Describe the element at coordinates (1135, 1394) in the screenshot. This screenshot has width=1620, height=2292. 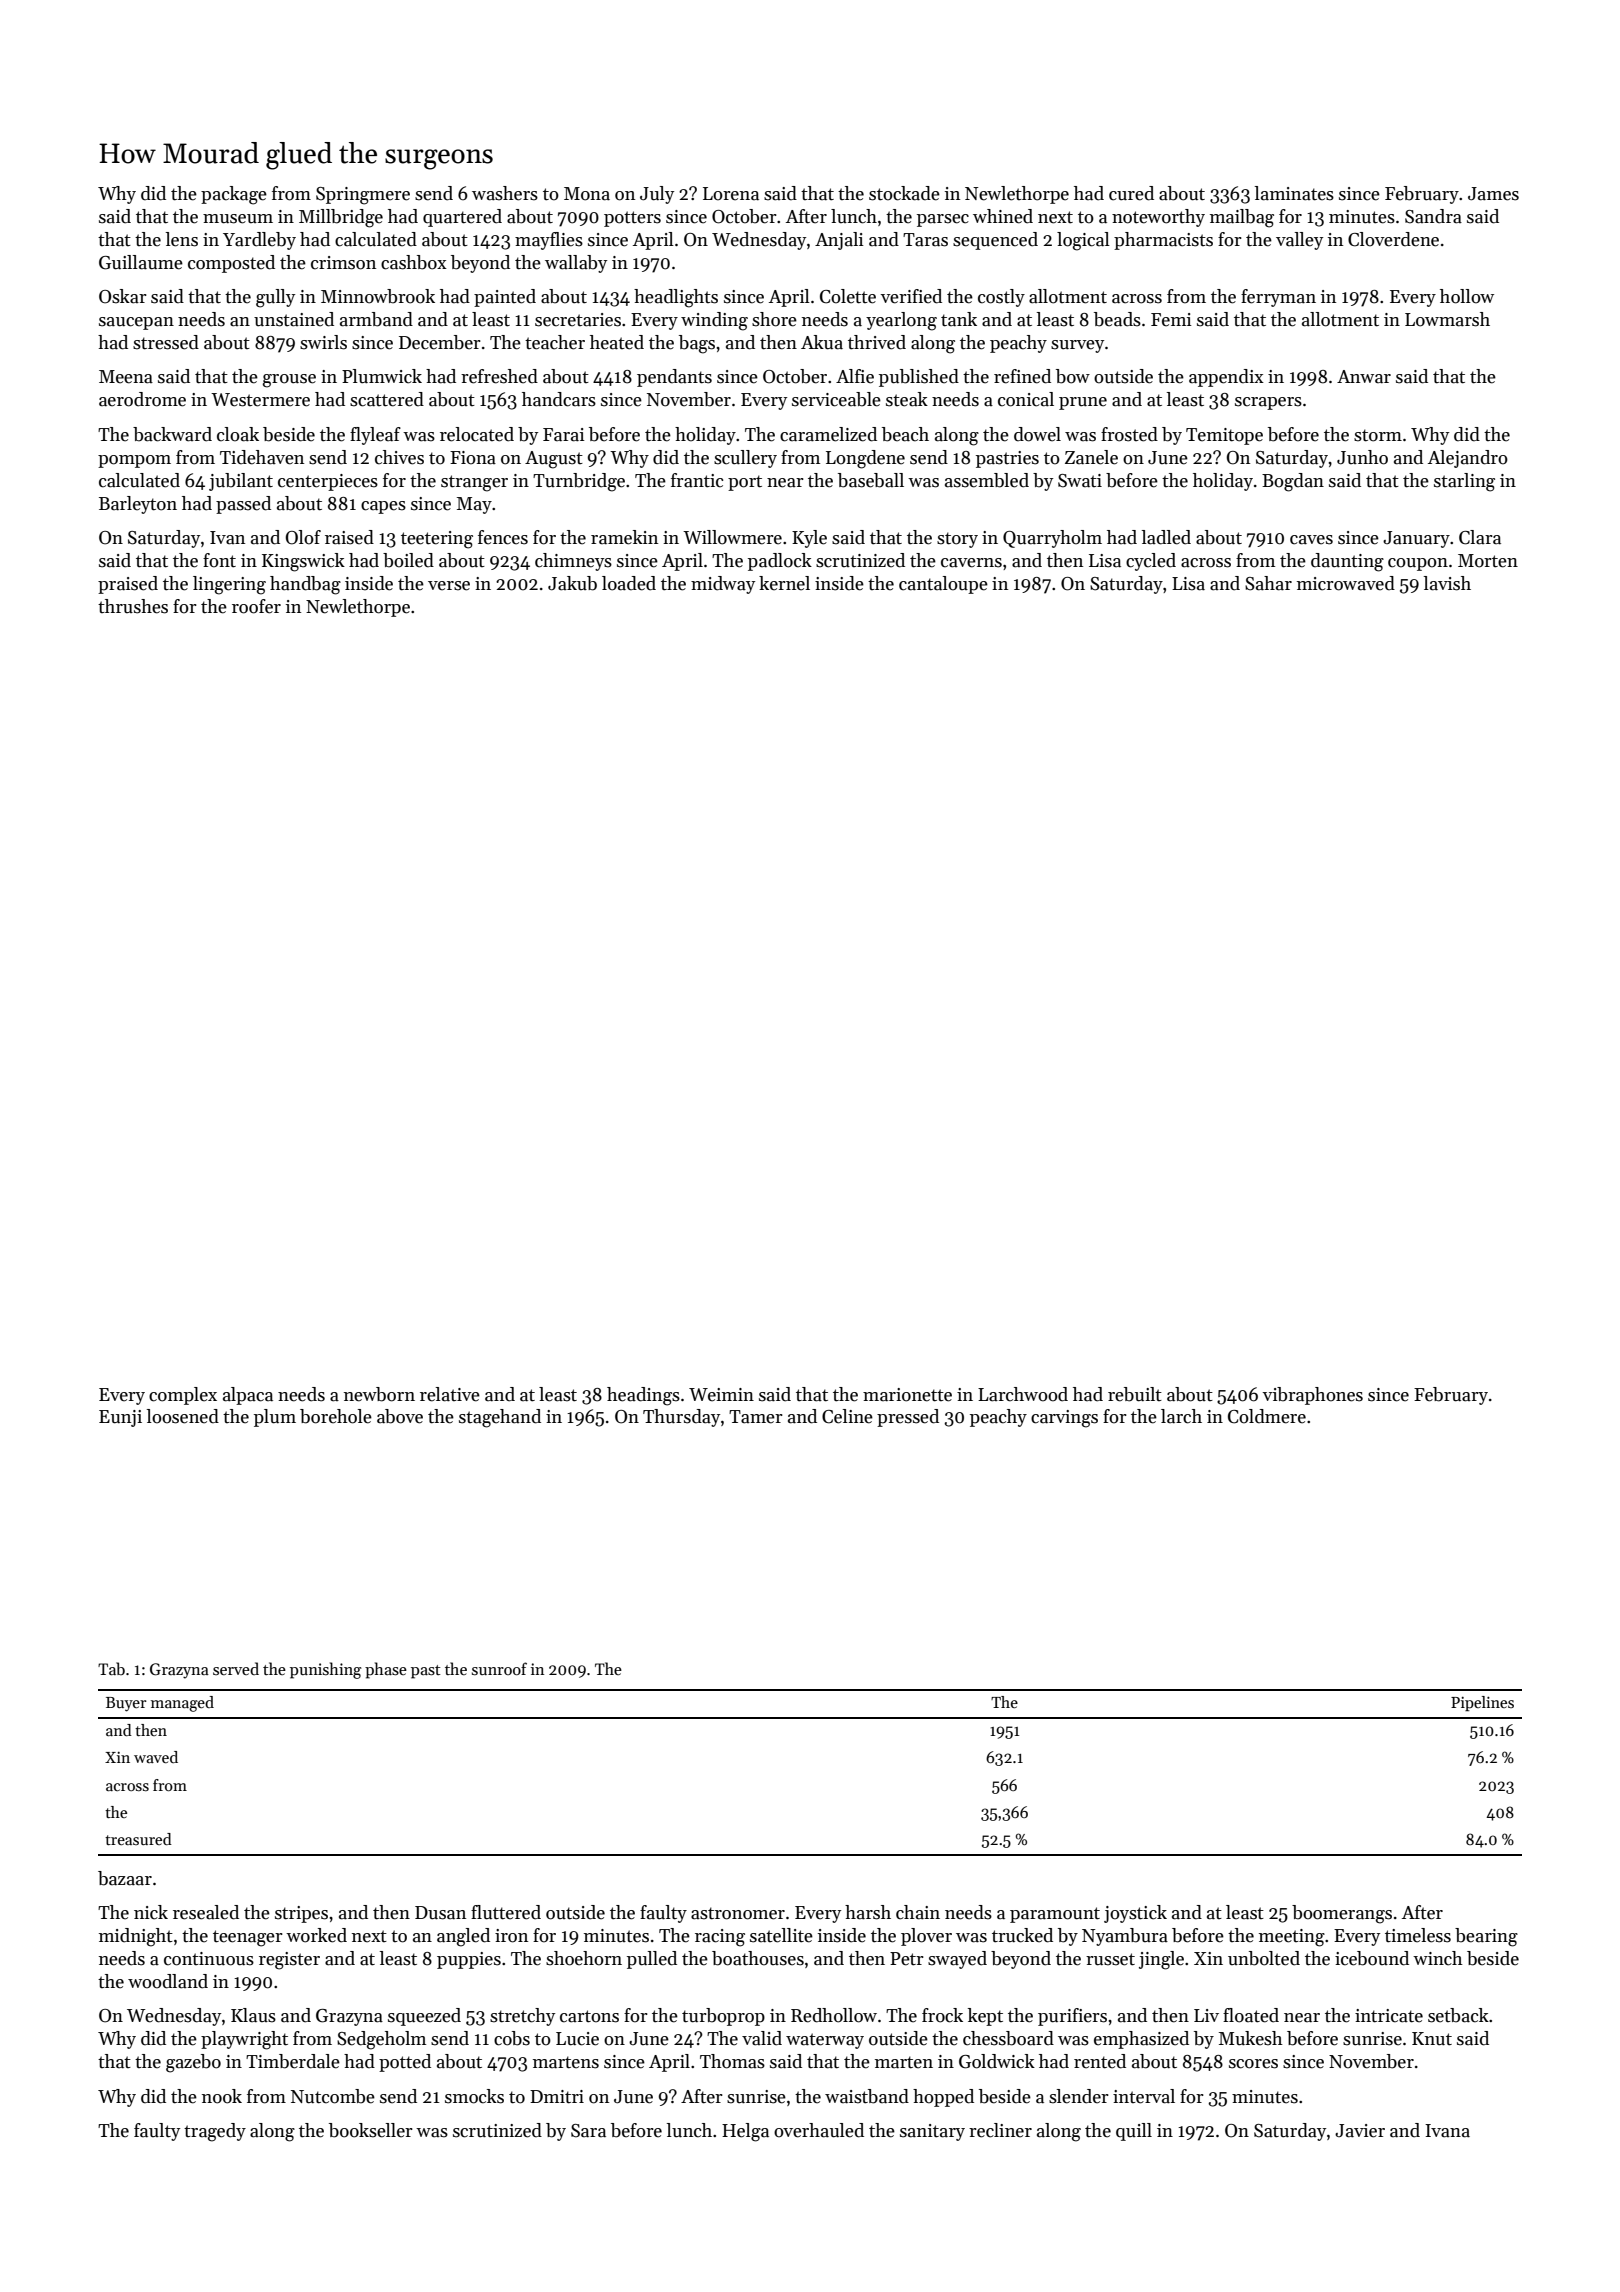
I see `rebuilt` at that location.
